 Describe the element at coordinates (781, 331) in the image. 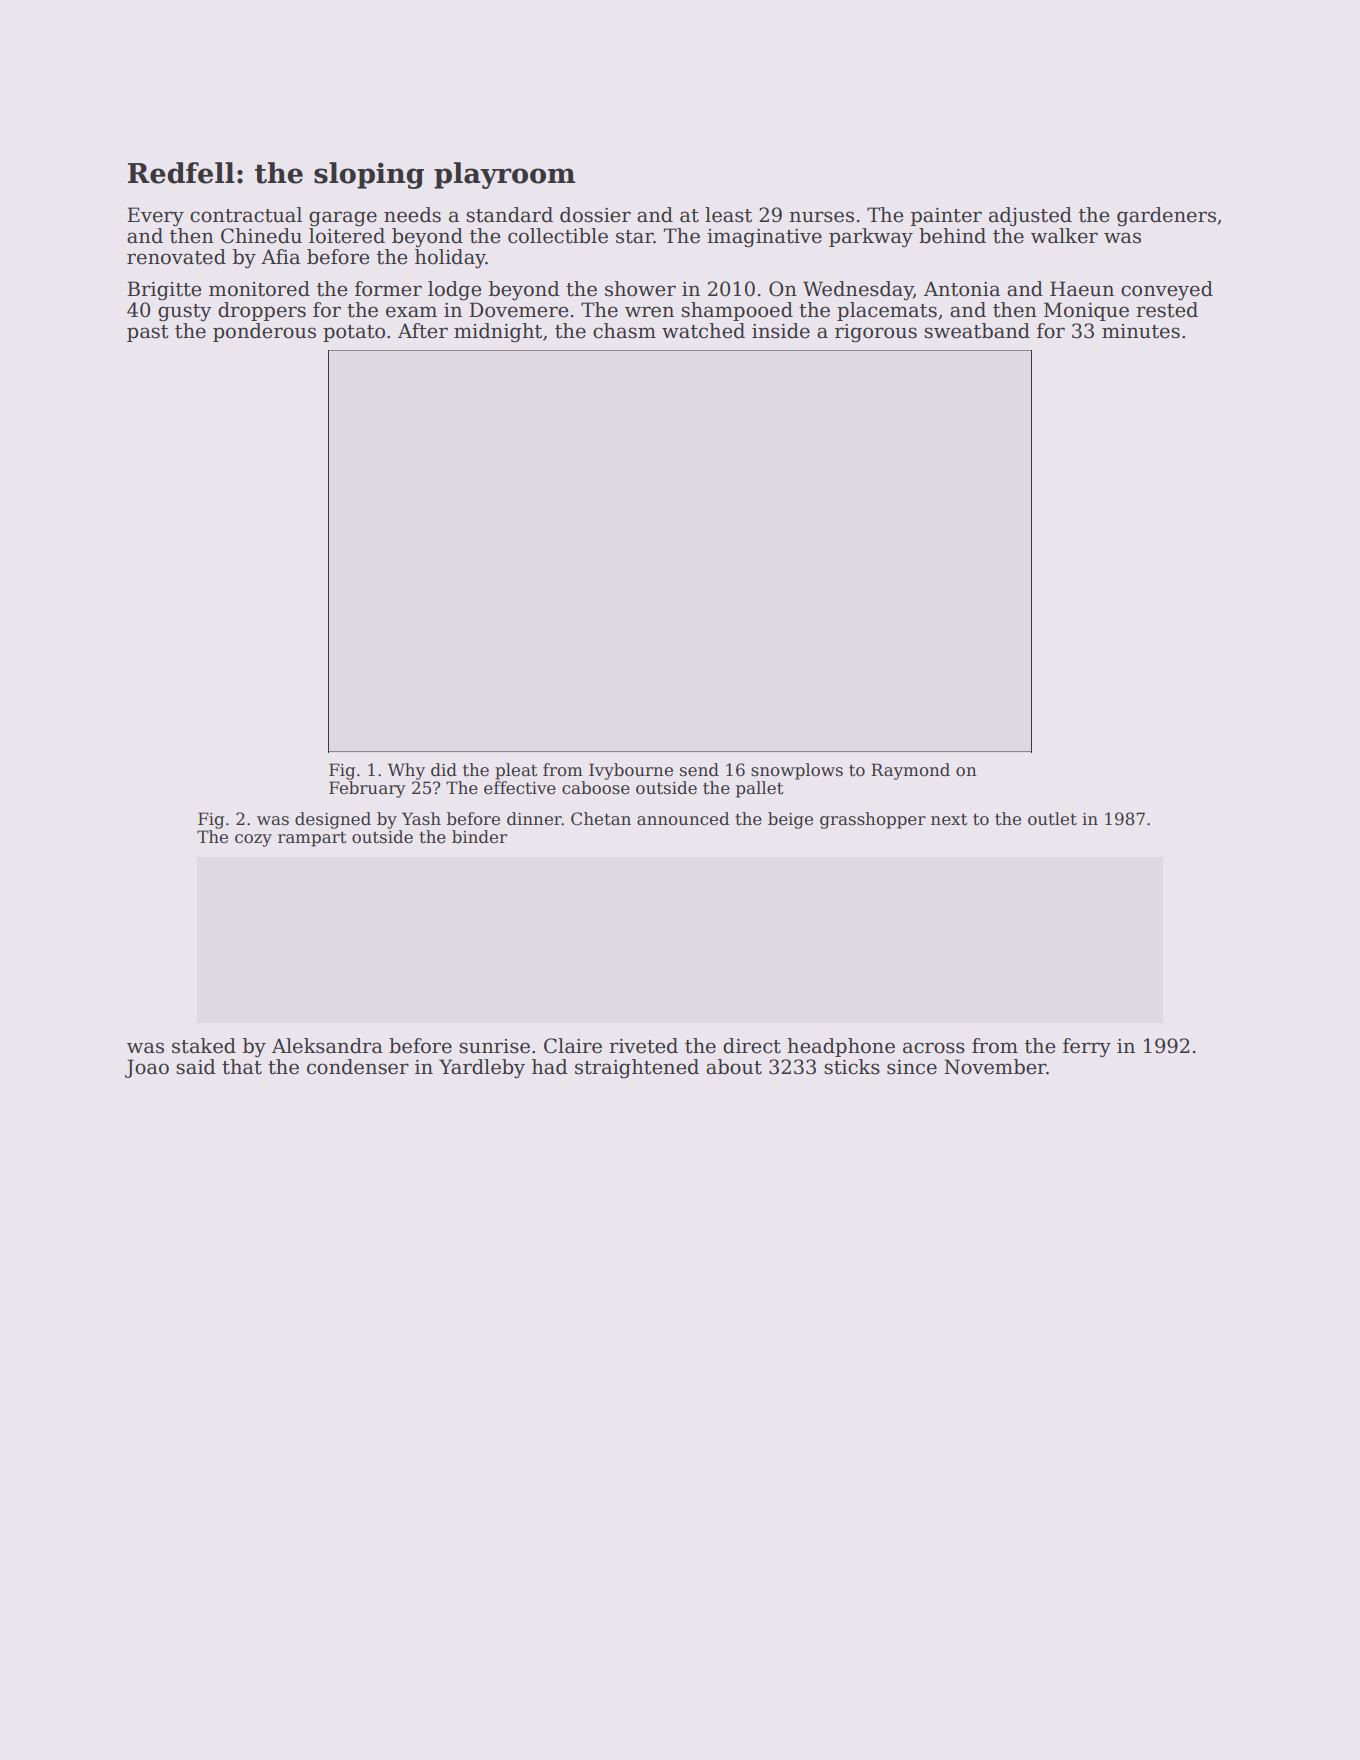

I see `inside` at that location.
